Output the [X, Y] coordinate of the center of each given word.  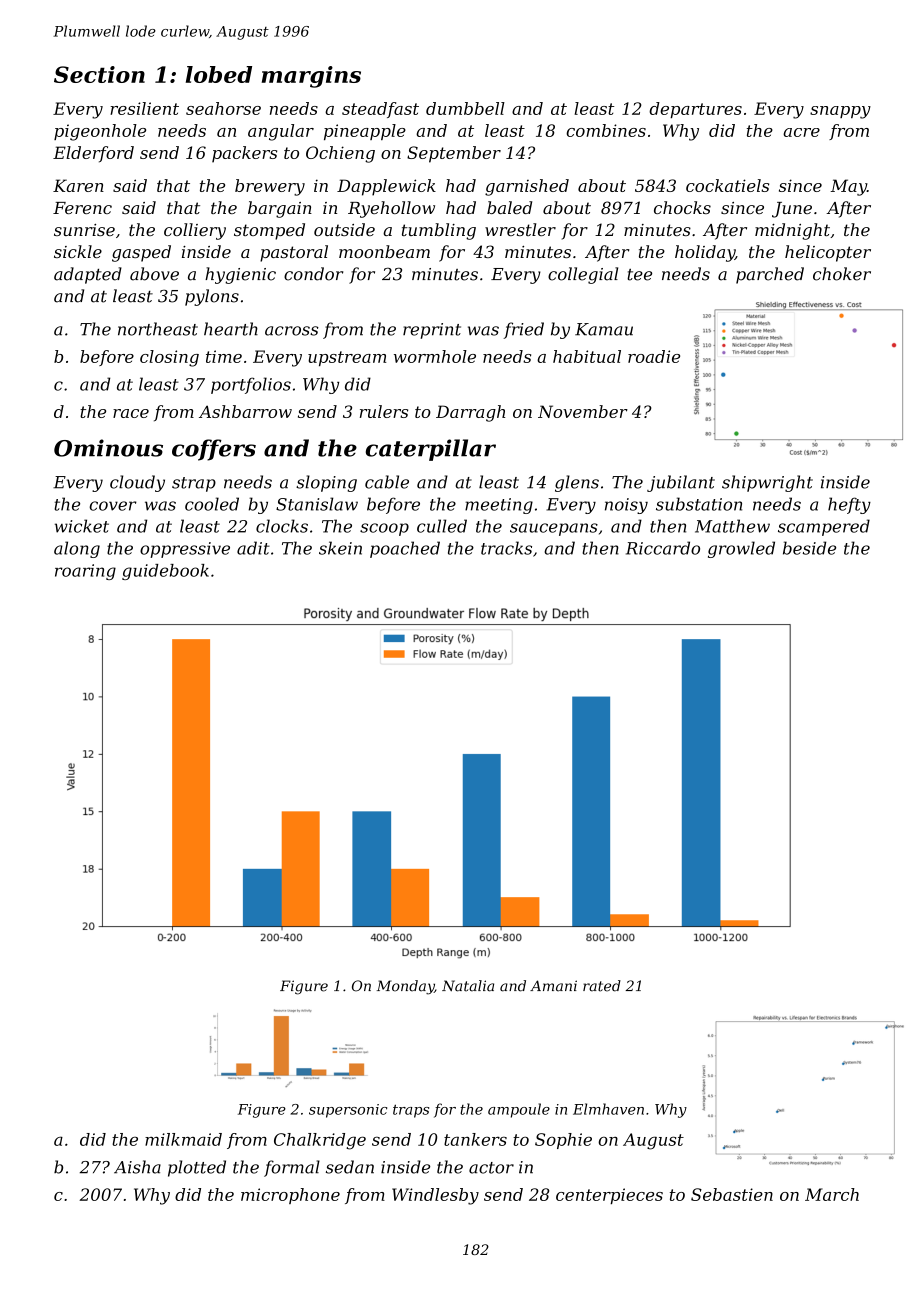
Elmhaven [608, 1109]
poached [405, 549]
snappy [840, 112]
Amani [553, 986]
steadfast [380, 110]
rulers [384, 411]
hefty [849, 505]
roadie [654, 356]
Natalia [468, 986]
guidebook [165, 572]
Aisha [137, 1167]
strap [194, 484]
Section [99, 74]
